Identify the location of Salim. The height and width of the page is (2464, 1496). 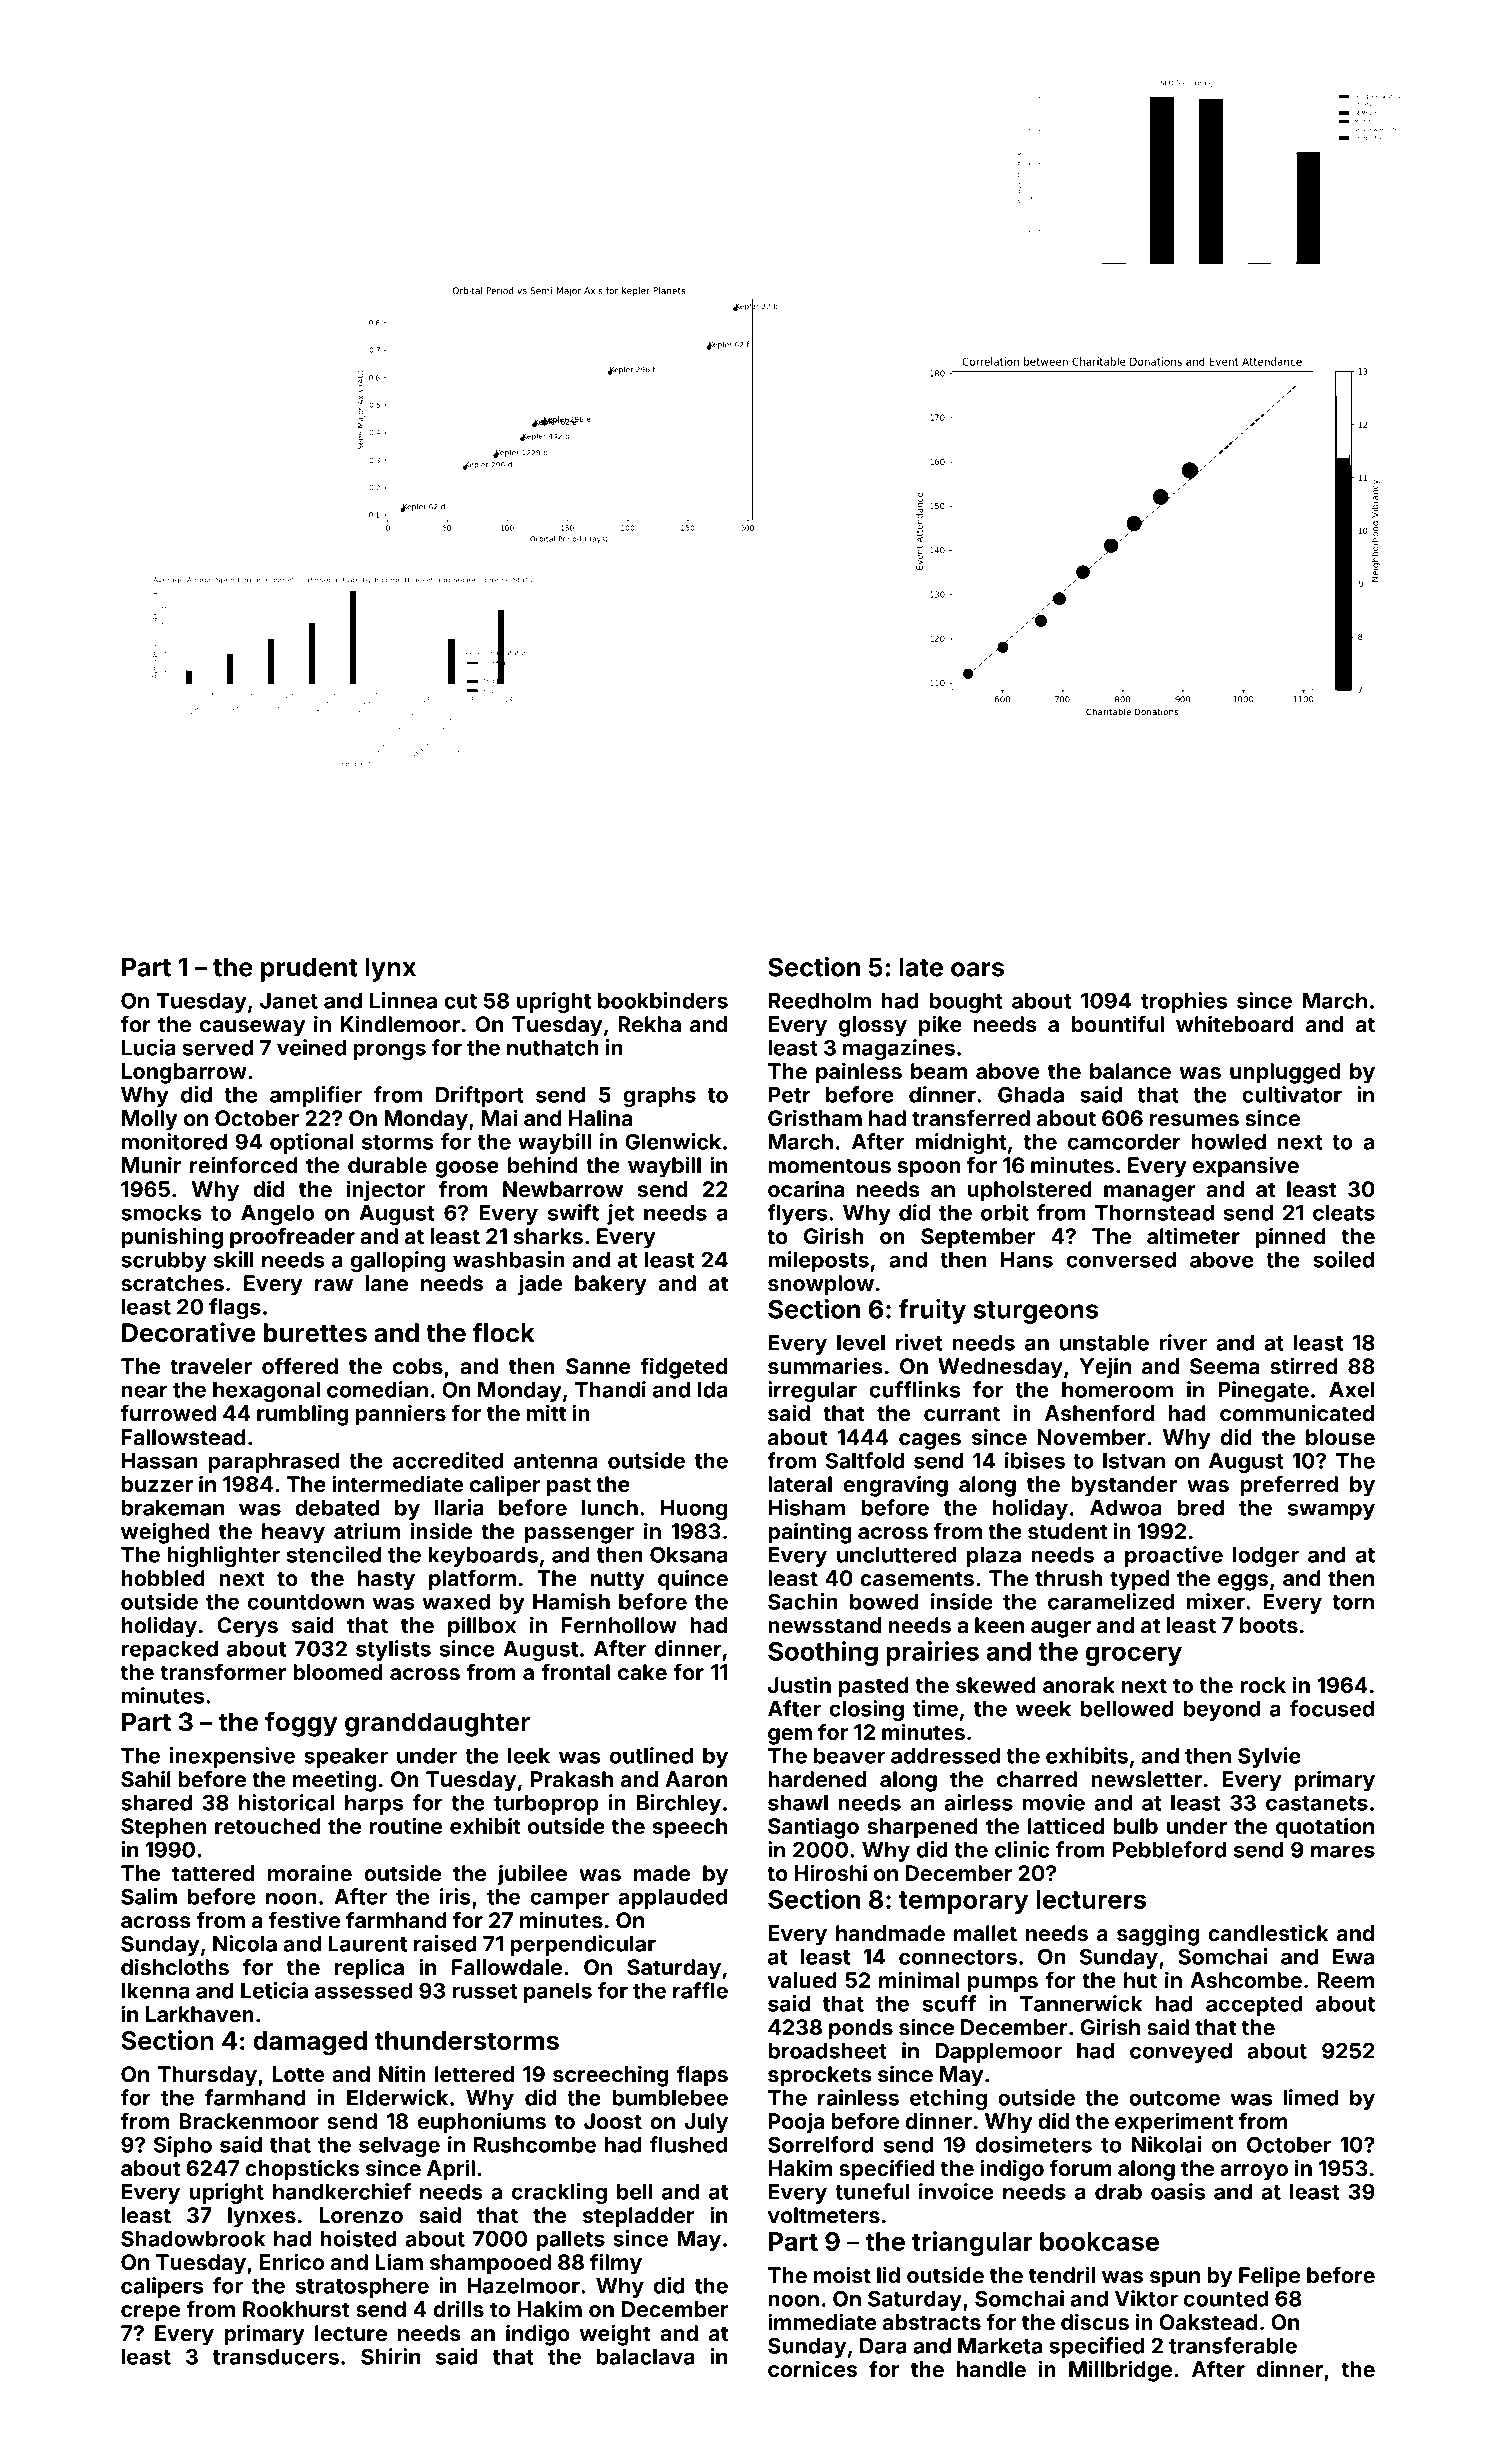
(149, 1896).
